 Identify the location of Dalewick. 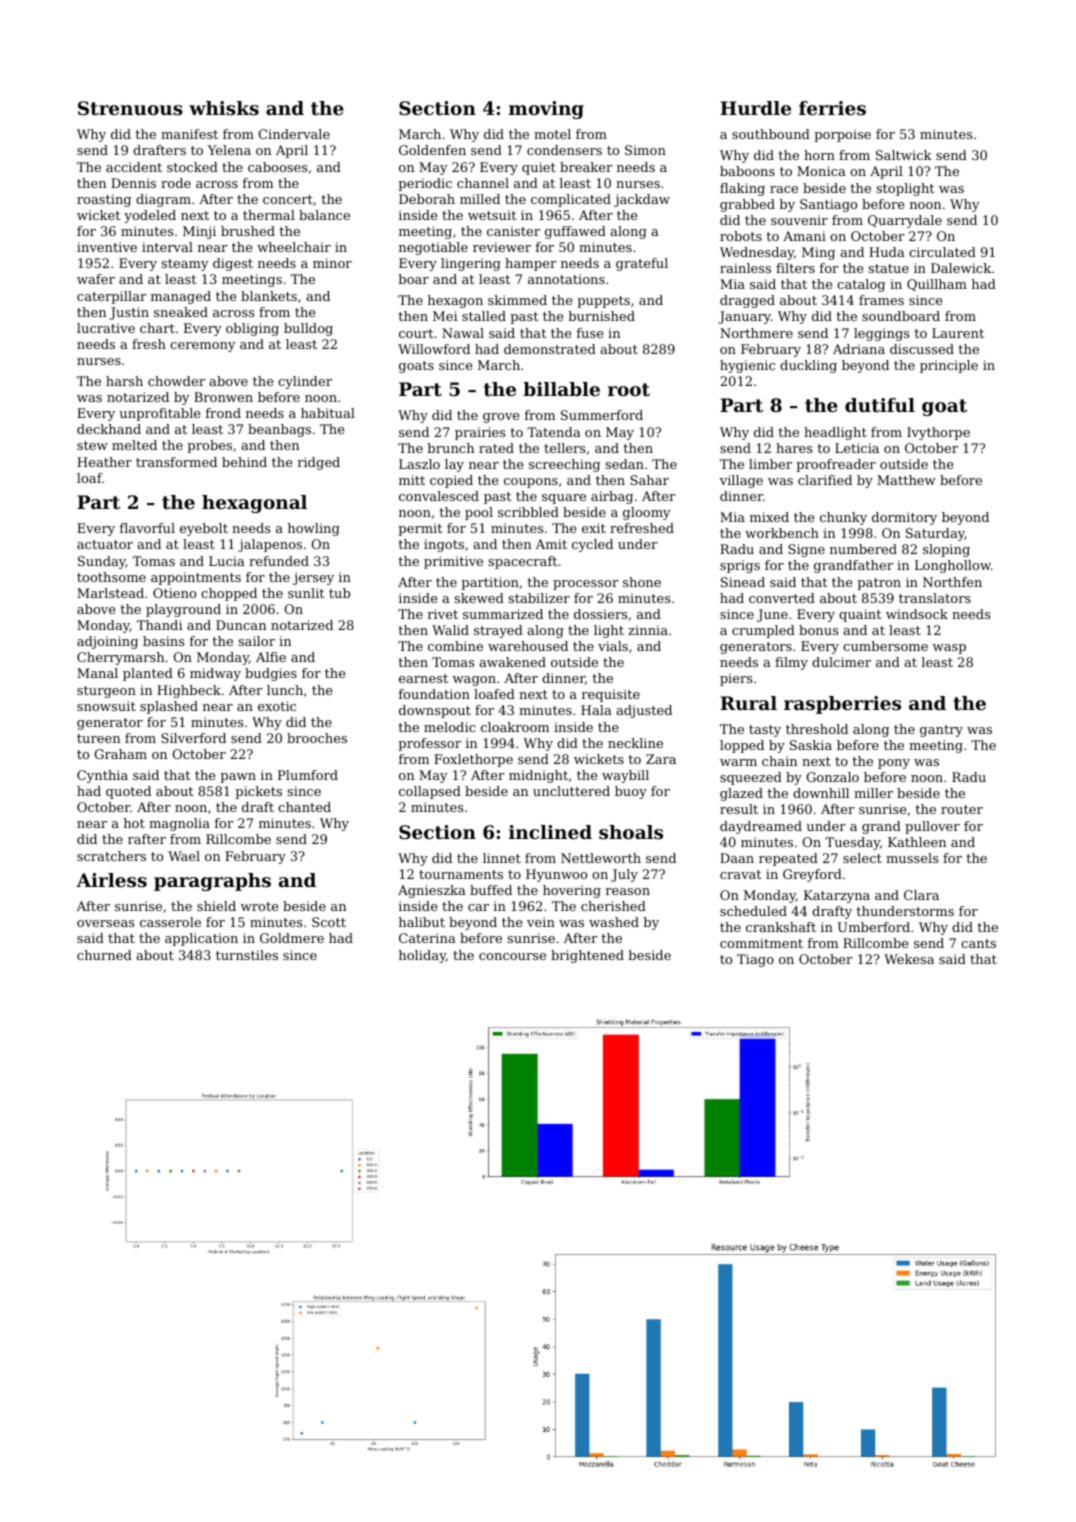
(961, 268).
